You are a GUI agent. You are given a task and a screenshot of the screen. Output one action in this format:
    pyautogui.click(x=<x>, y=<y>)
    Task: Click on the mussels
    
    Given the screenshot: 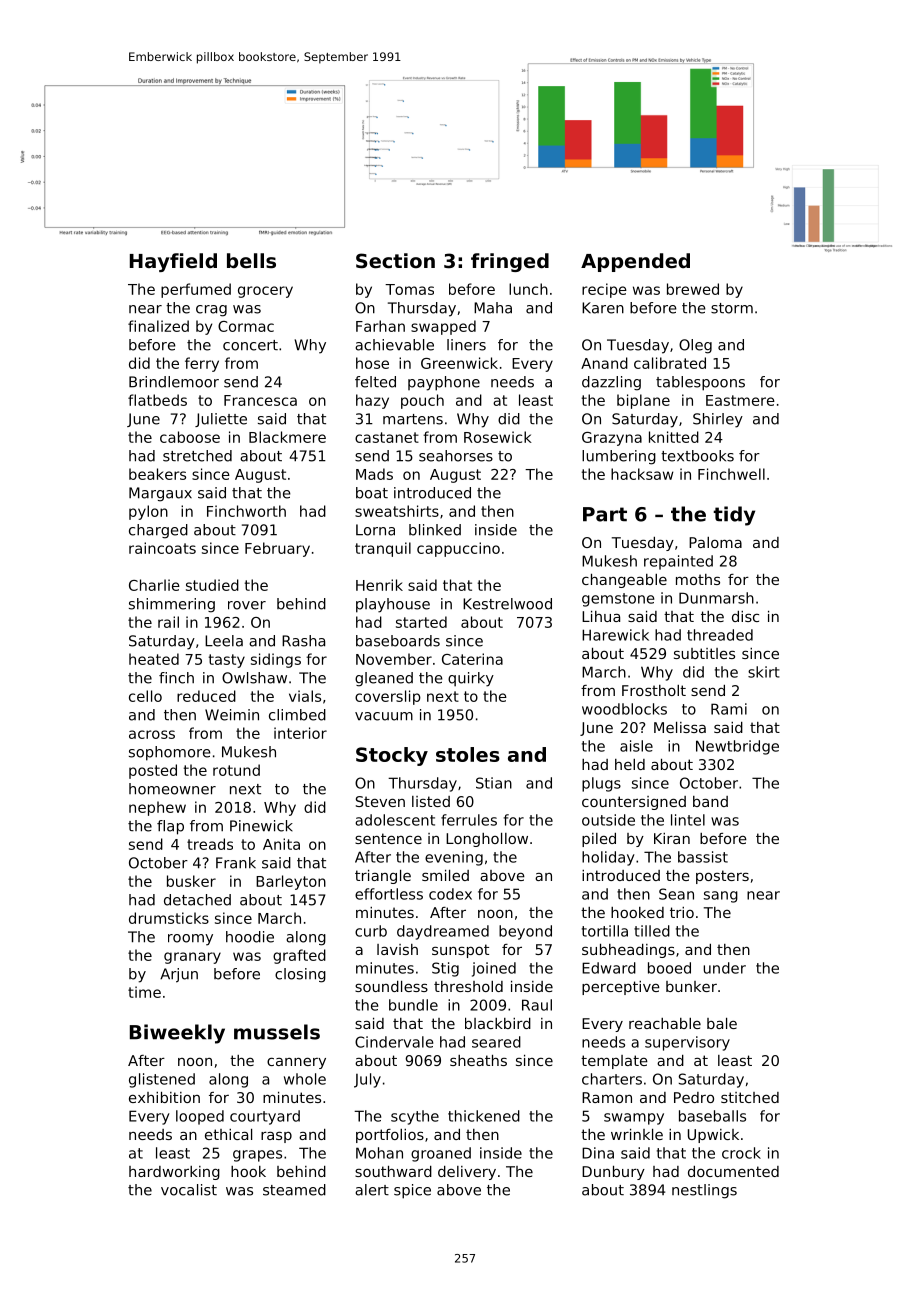 What is the action you would take?
    pyautogui.click(x=277, y=1032)
